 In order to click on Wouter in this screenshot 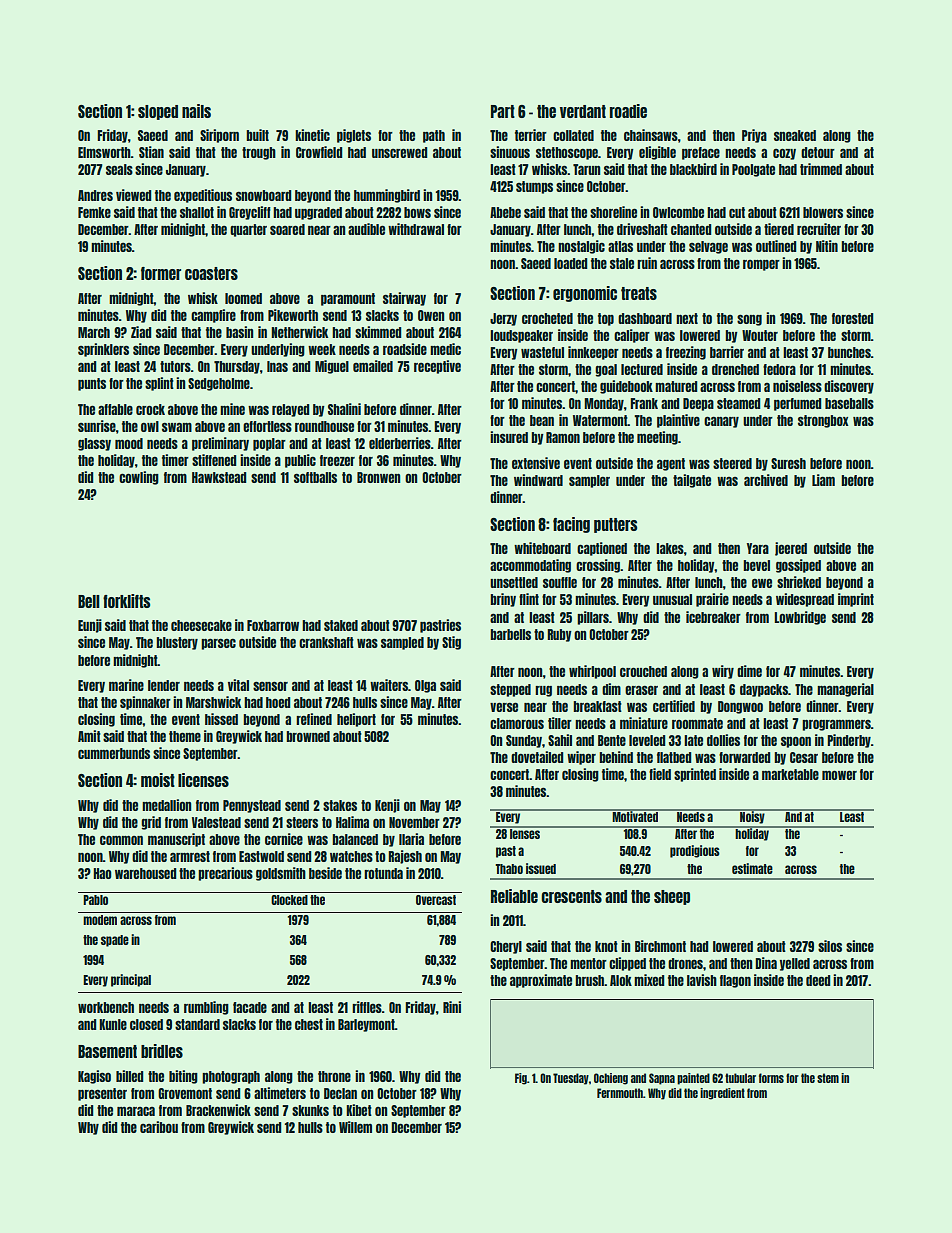, I will do `click(760, 335)`.
